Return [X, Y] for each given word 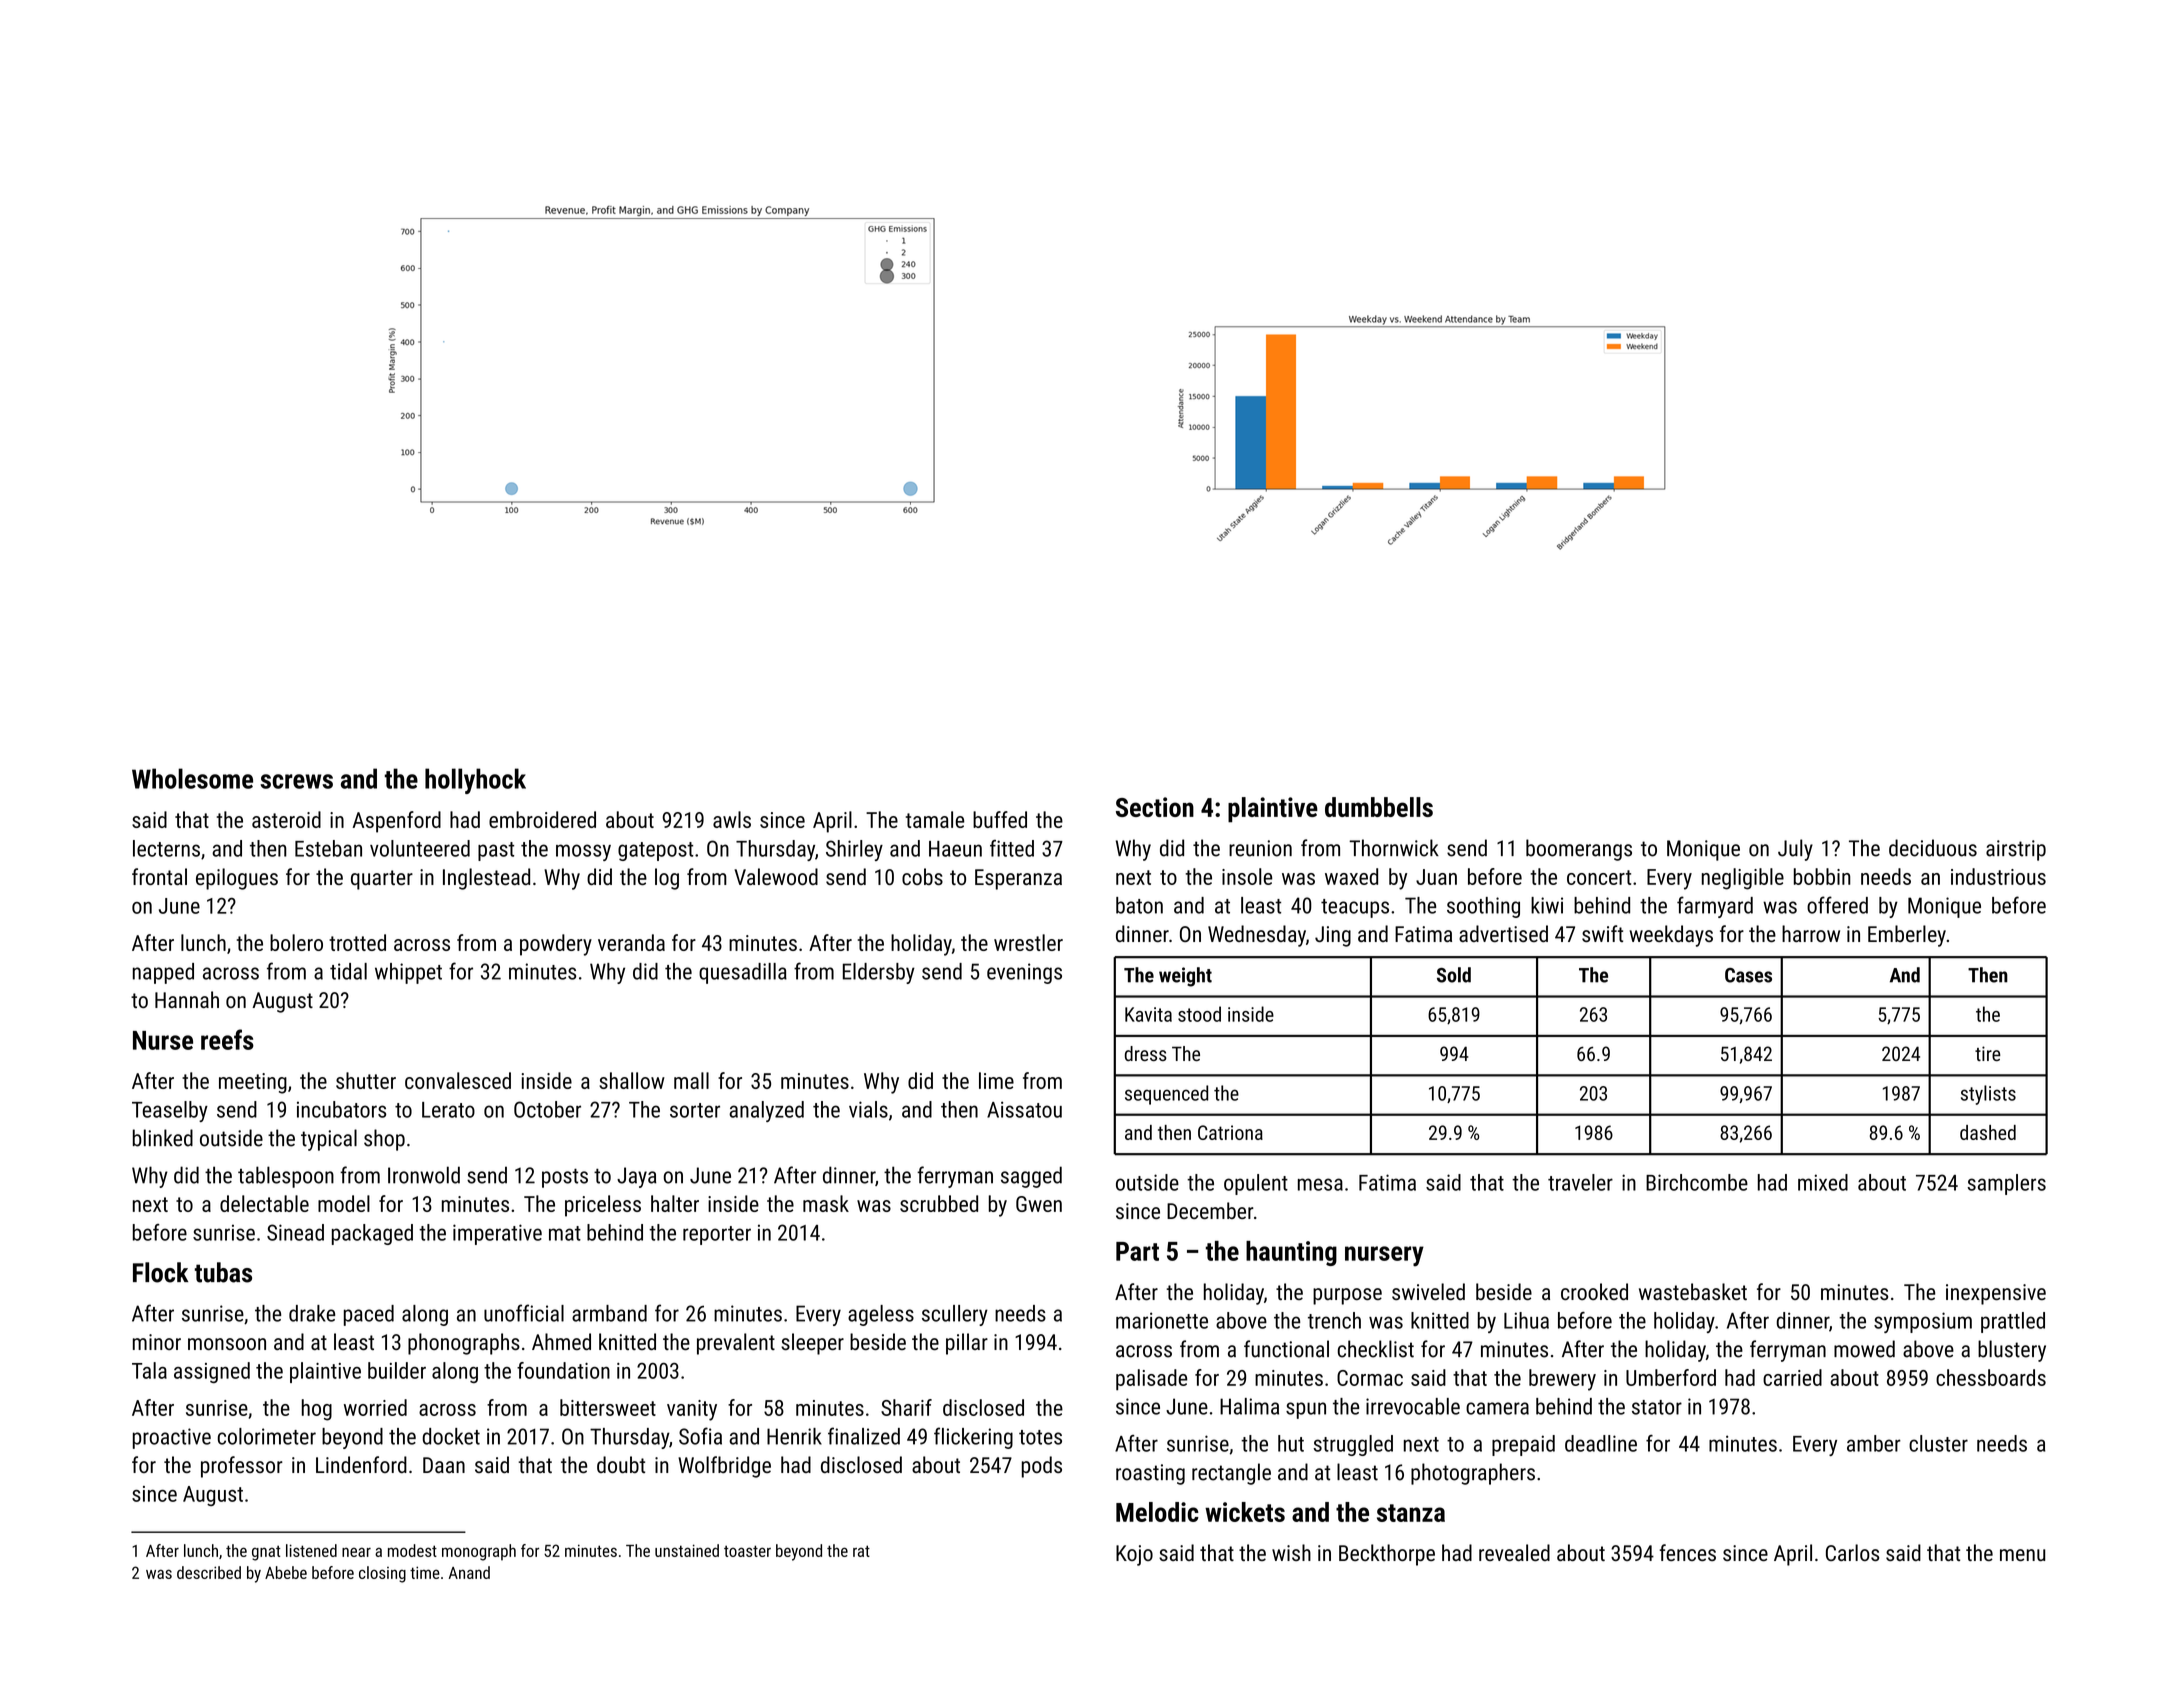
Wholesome [192, 778]
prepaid [1523, 1445]
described [209, 1572]
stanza [1411, 1513]
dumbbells [1379, 807]
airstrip [2016, 850]
